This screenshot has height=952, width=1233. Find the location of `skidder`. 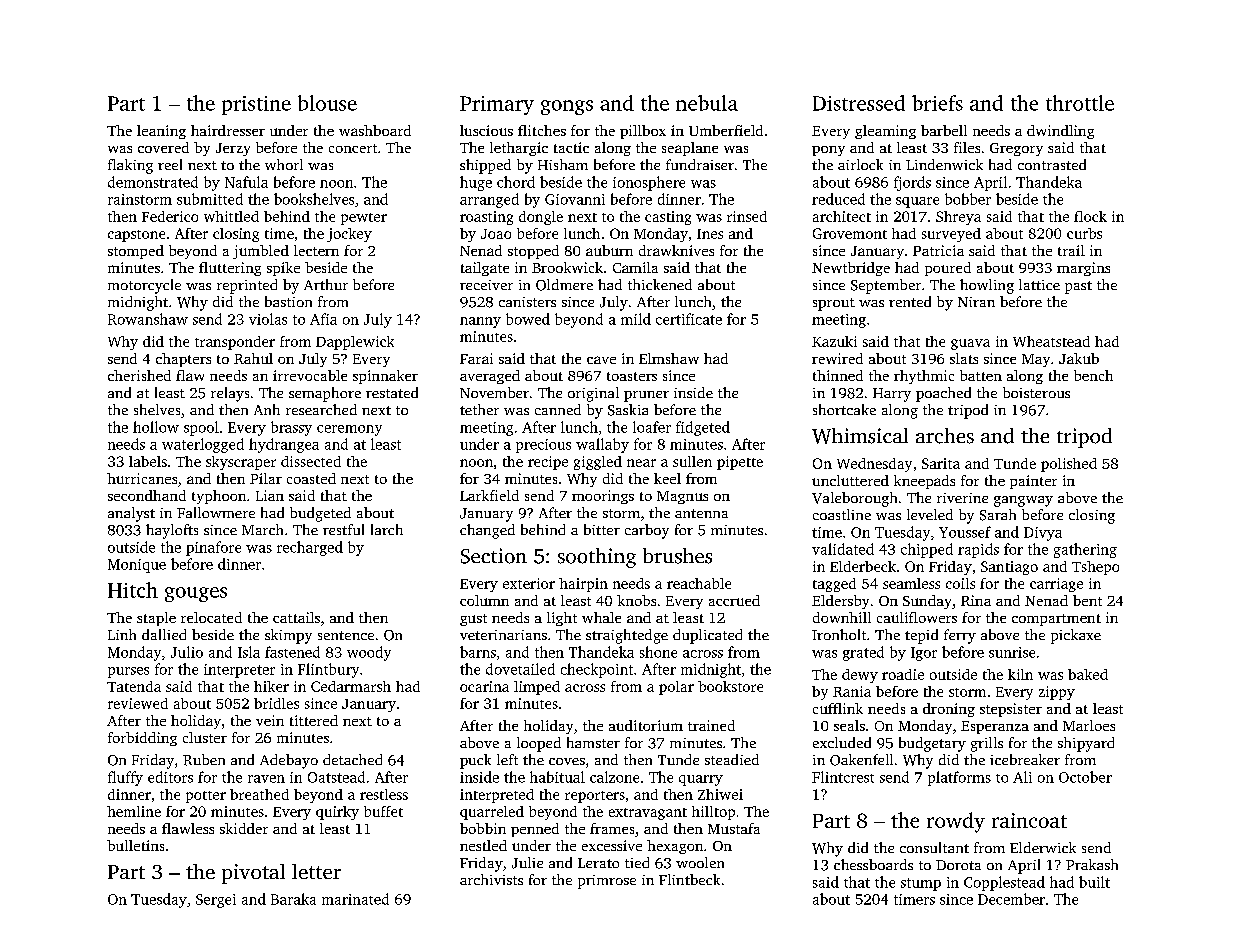

skidder is located at coordinates (244, 828).
